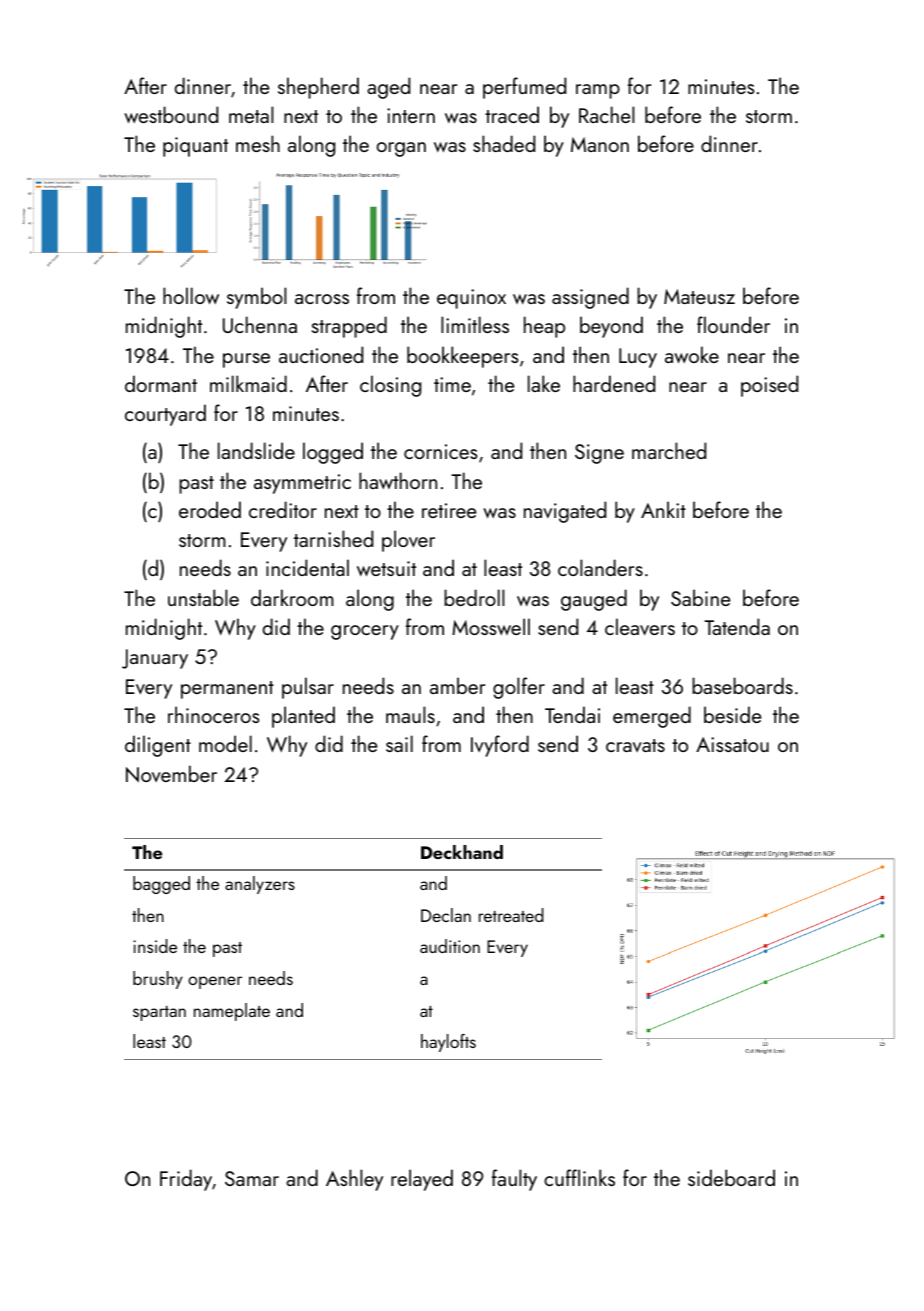 This screenshot has width=924, height=1311. I want to click on Samar, so click(252, 1178).
